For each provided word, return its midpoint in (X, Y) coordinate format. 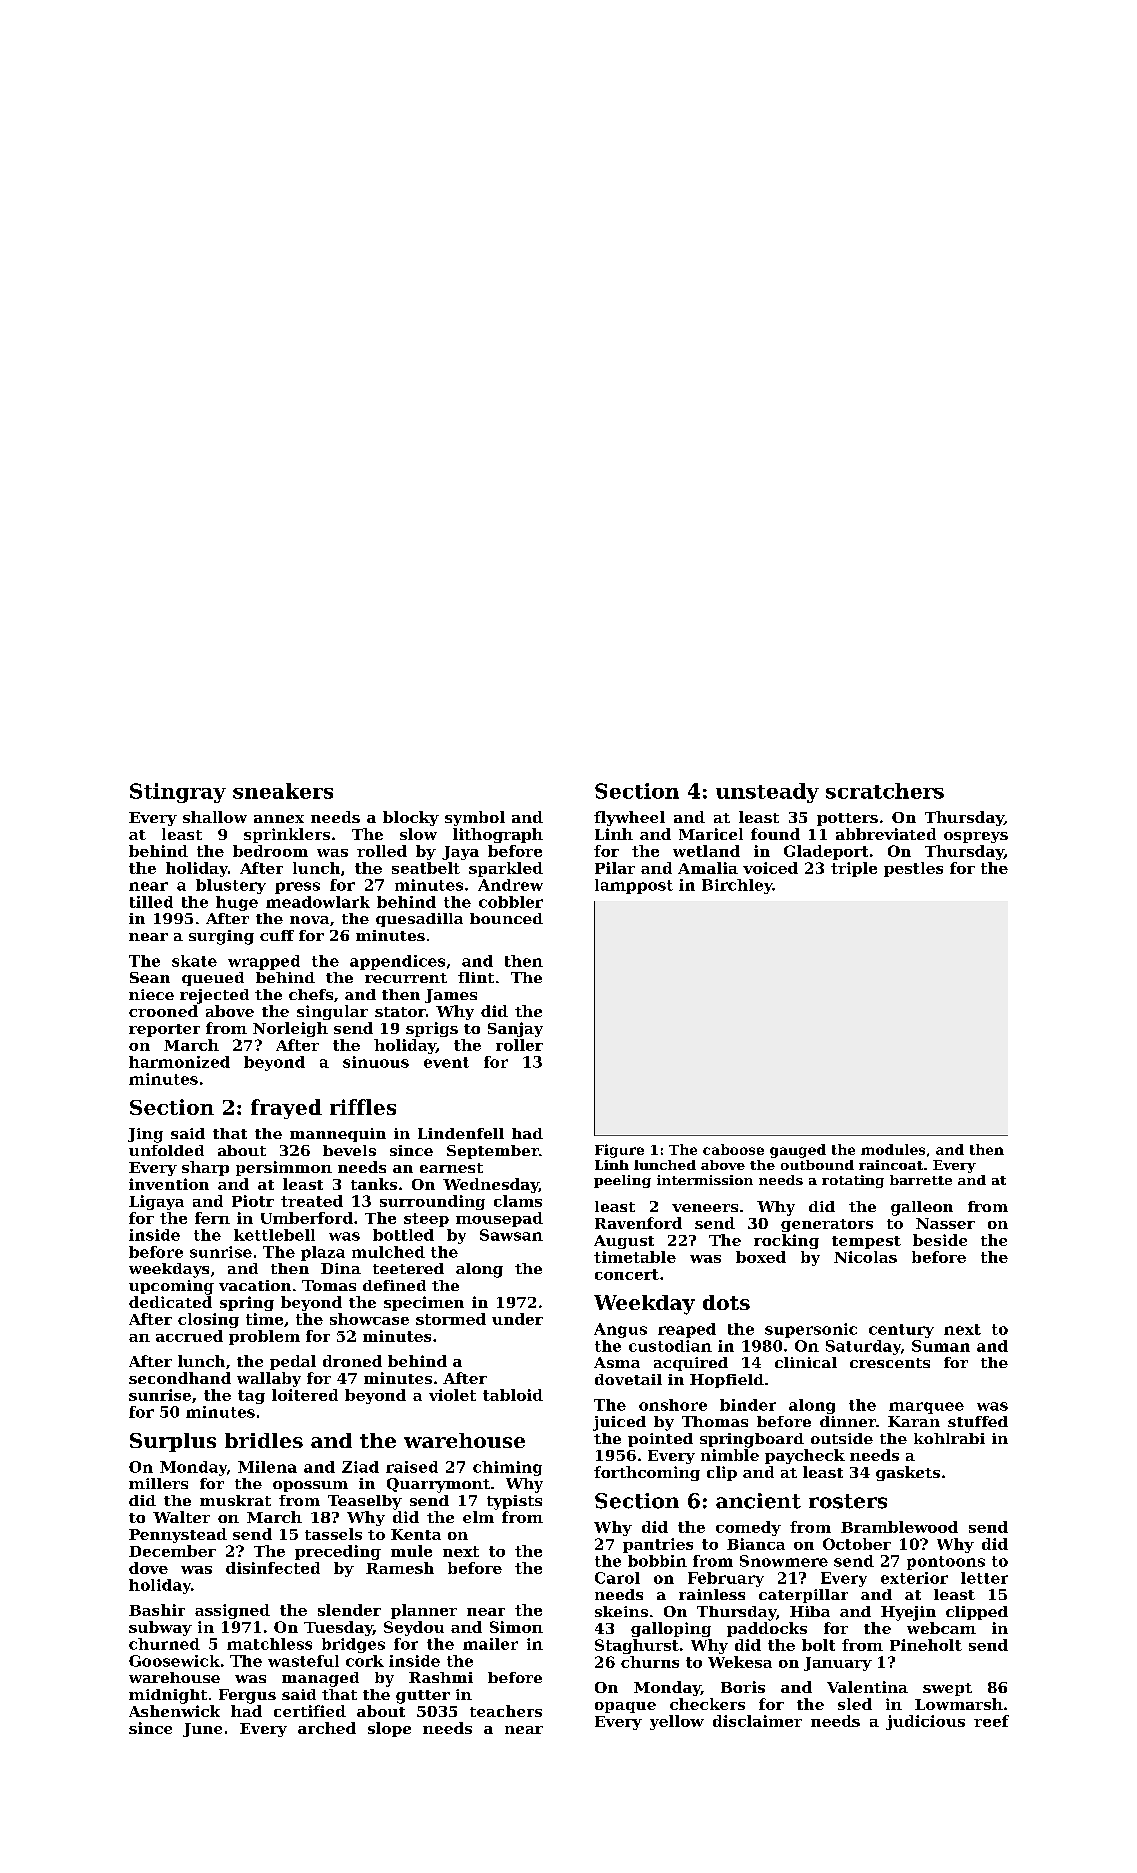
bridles (264, 1440)
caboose (733, 1149)
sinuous (376, 1062)
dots (726, 1302)
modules (893, 1149)
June (202, 1730)
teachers (506, 1711)
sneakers (283, 791)
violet (452, 1395)
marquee (926, 1408)
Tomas (329, 1285)
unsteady (767, 793)
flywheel (629, 818)
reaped (687, 1330)
